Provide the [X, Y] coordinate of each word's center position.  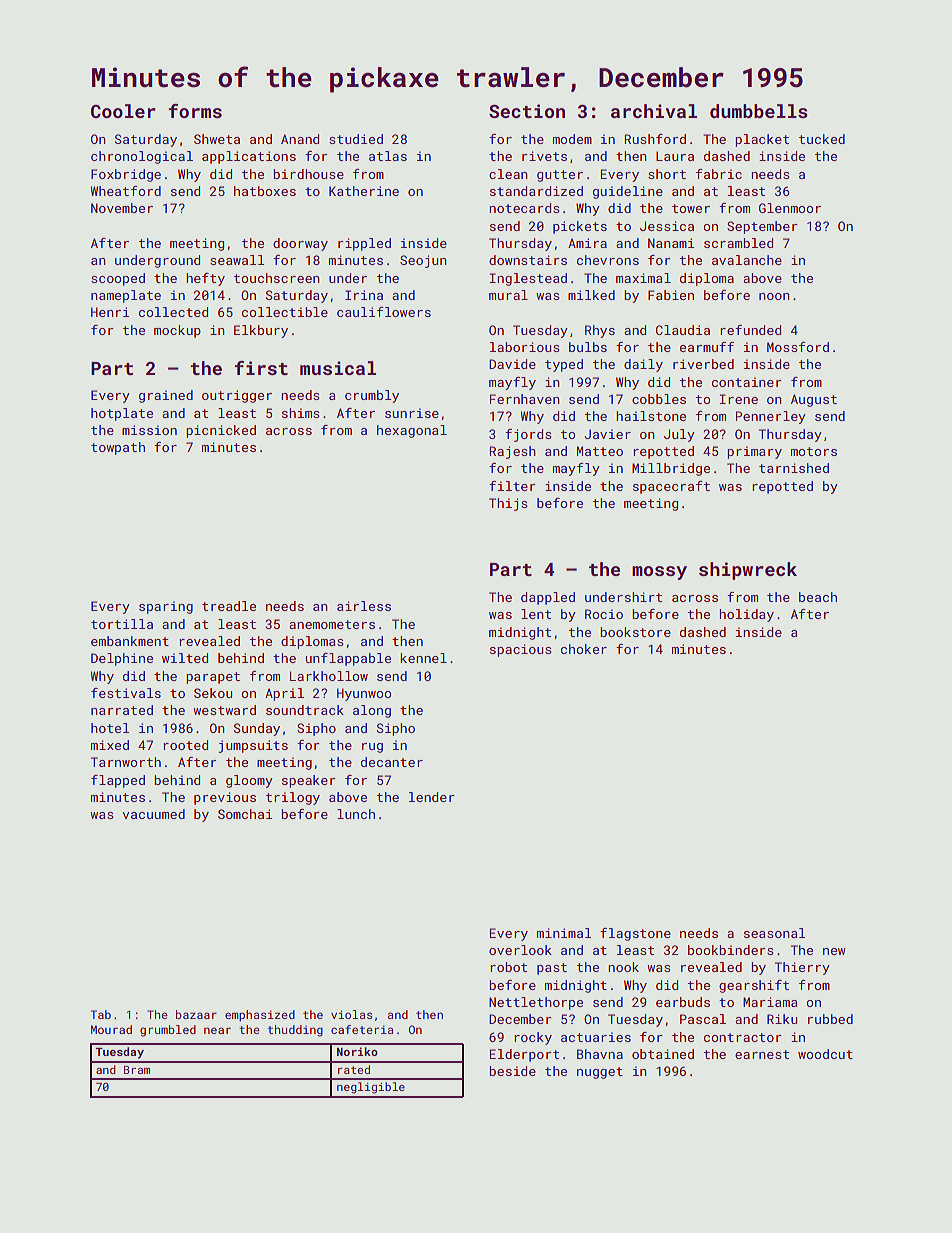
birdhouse [308, 174]
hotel [110, 728]
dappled [548, 598]
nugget [600, 1073]
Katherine [364, 191]
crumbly [372, 396]
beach [818, 597]
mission [149, 430]
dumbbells [759, 111]
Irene [738, 399]
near [217, 1030]
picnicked [221, 431]
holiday [746, 615]
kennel [423, 658]
